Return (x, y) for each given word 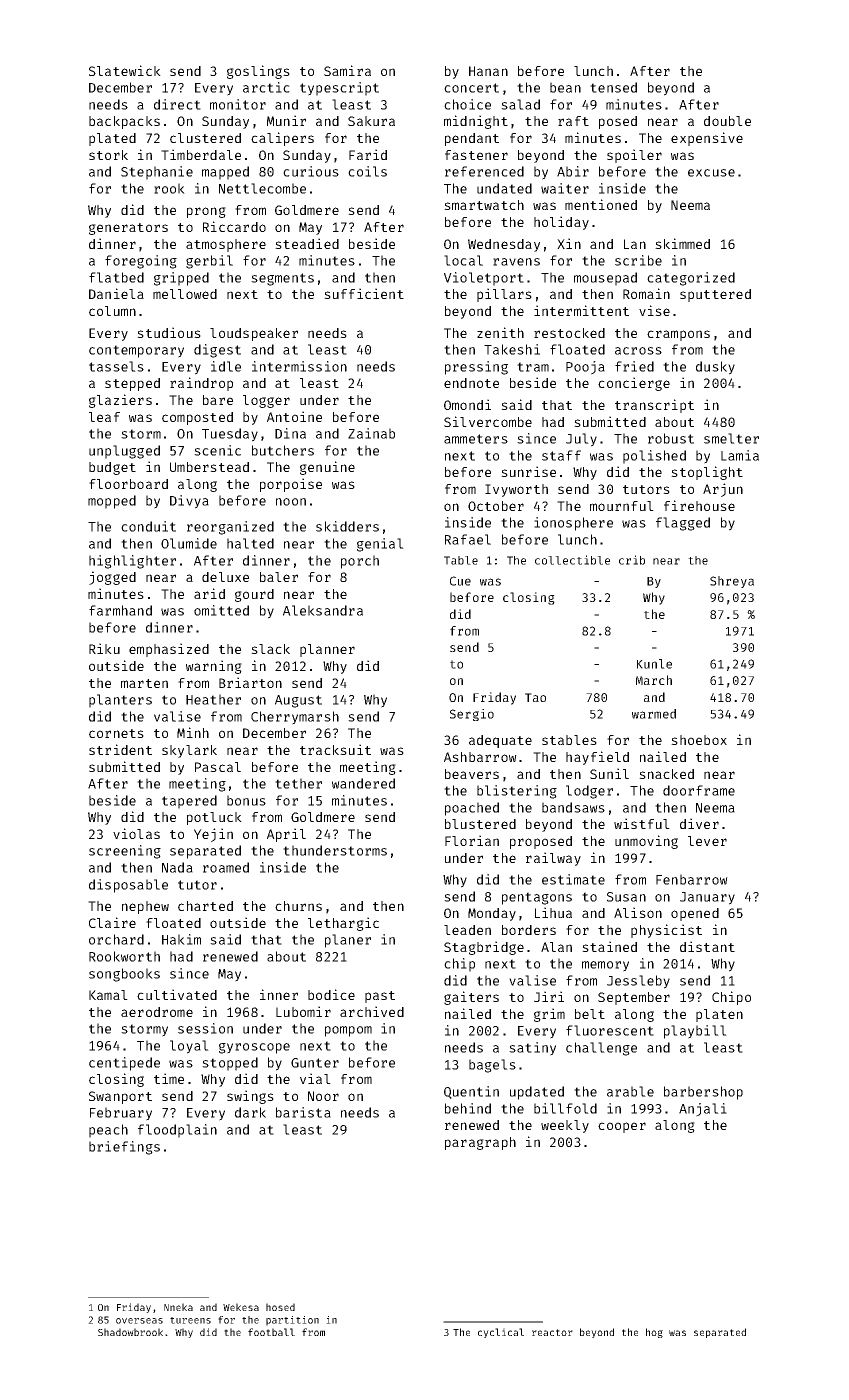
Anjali (703, 1110)
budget (112, 468)
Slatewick (125, 70)
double (727, 121)
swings (250, 1097)
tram (533, 367)
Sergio (472, 715)
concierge (634, 384)
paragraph (480, 1143)
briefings (124, 1148)
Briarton (250, 682)
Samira (347, 70)
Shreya (732, 582)
